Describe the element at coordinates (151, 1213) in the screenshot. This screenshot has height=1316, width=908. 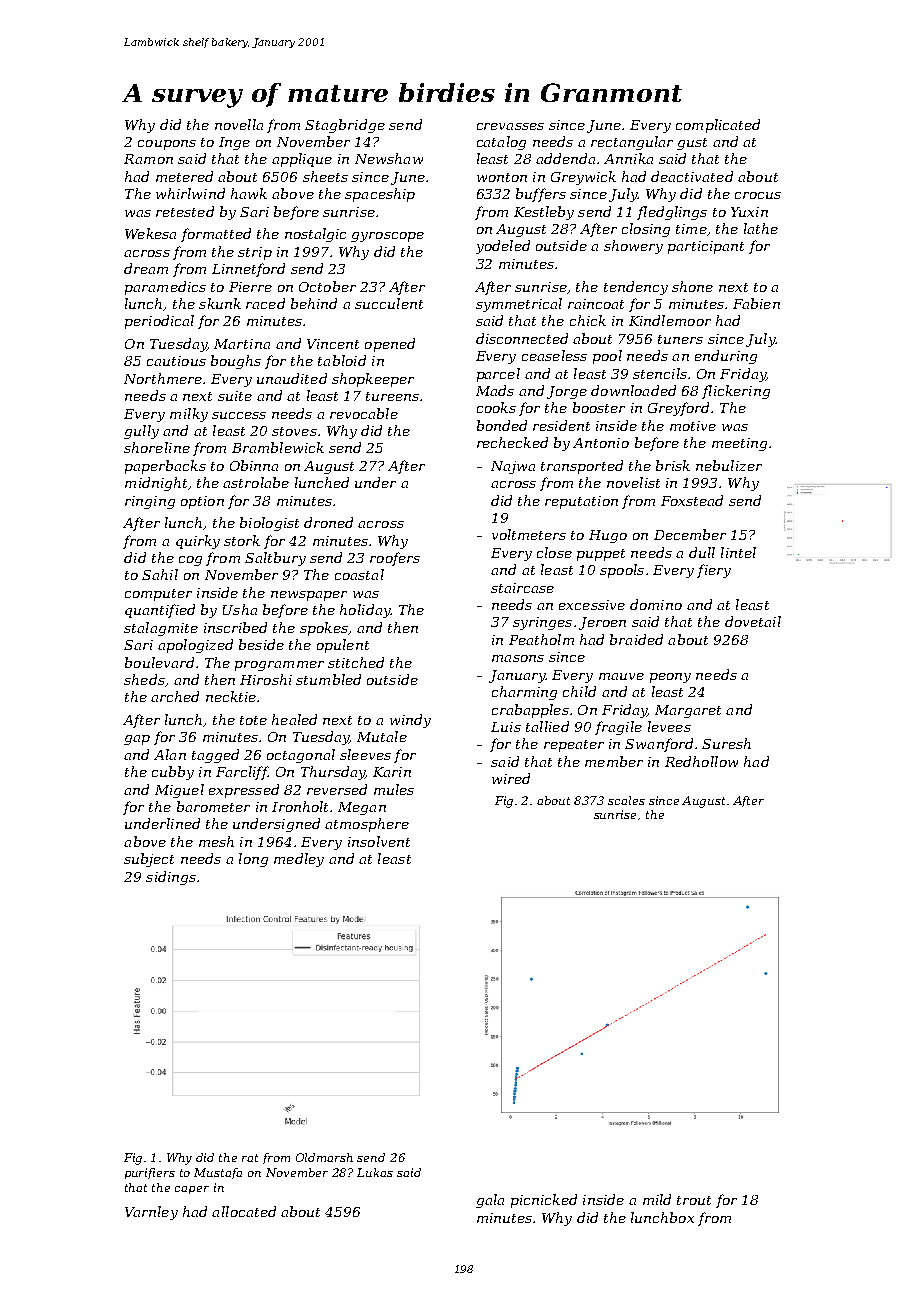
I see `Varnley` at that location.
